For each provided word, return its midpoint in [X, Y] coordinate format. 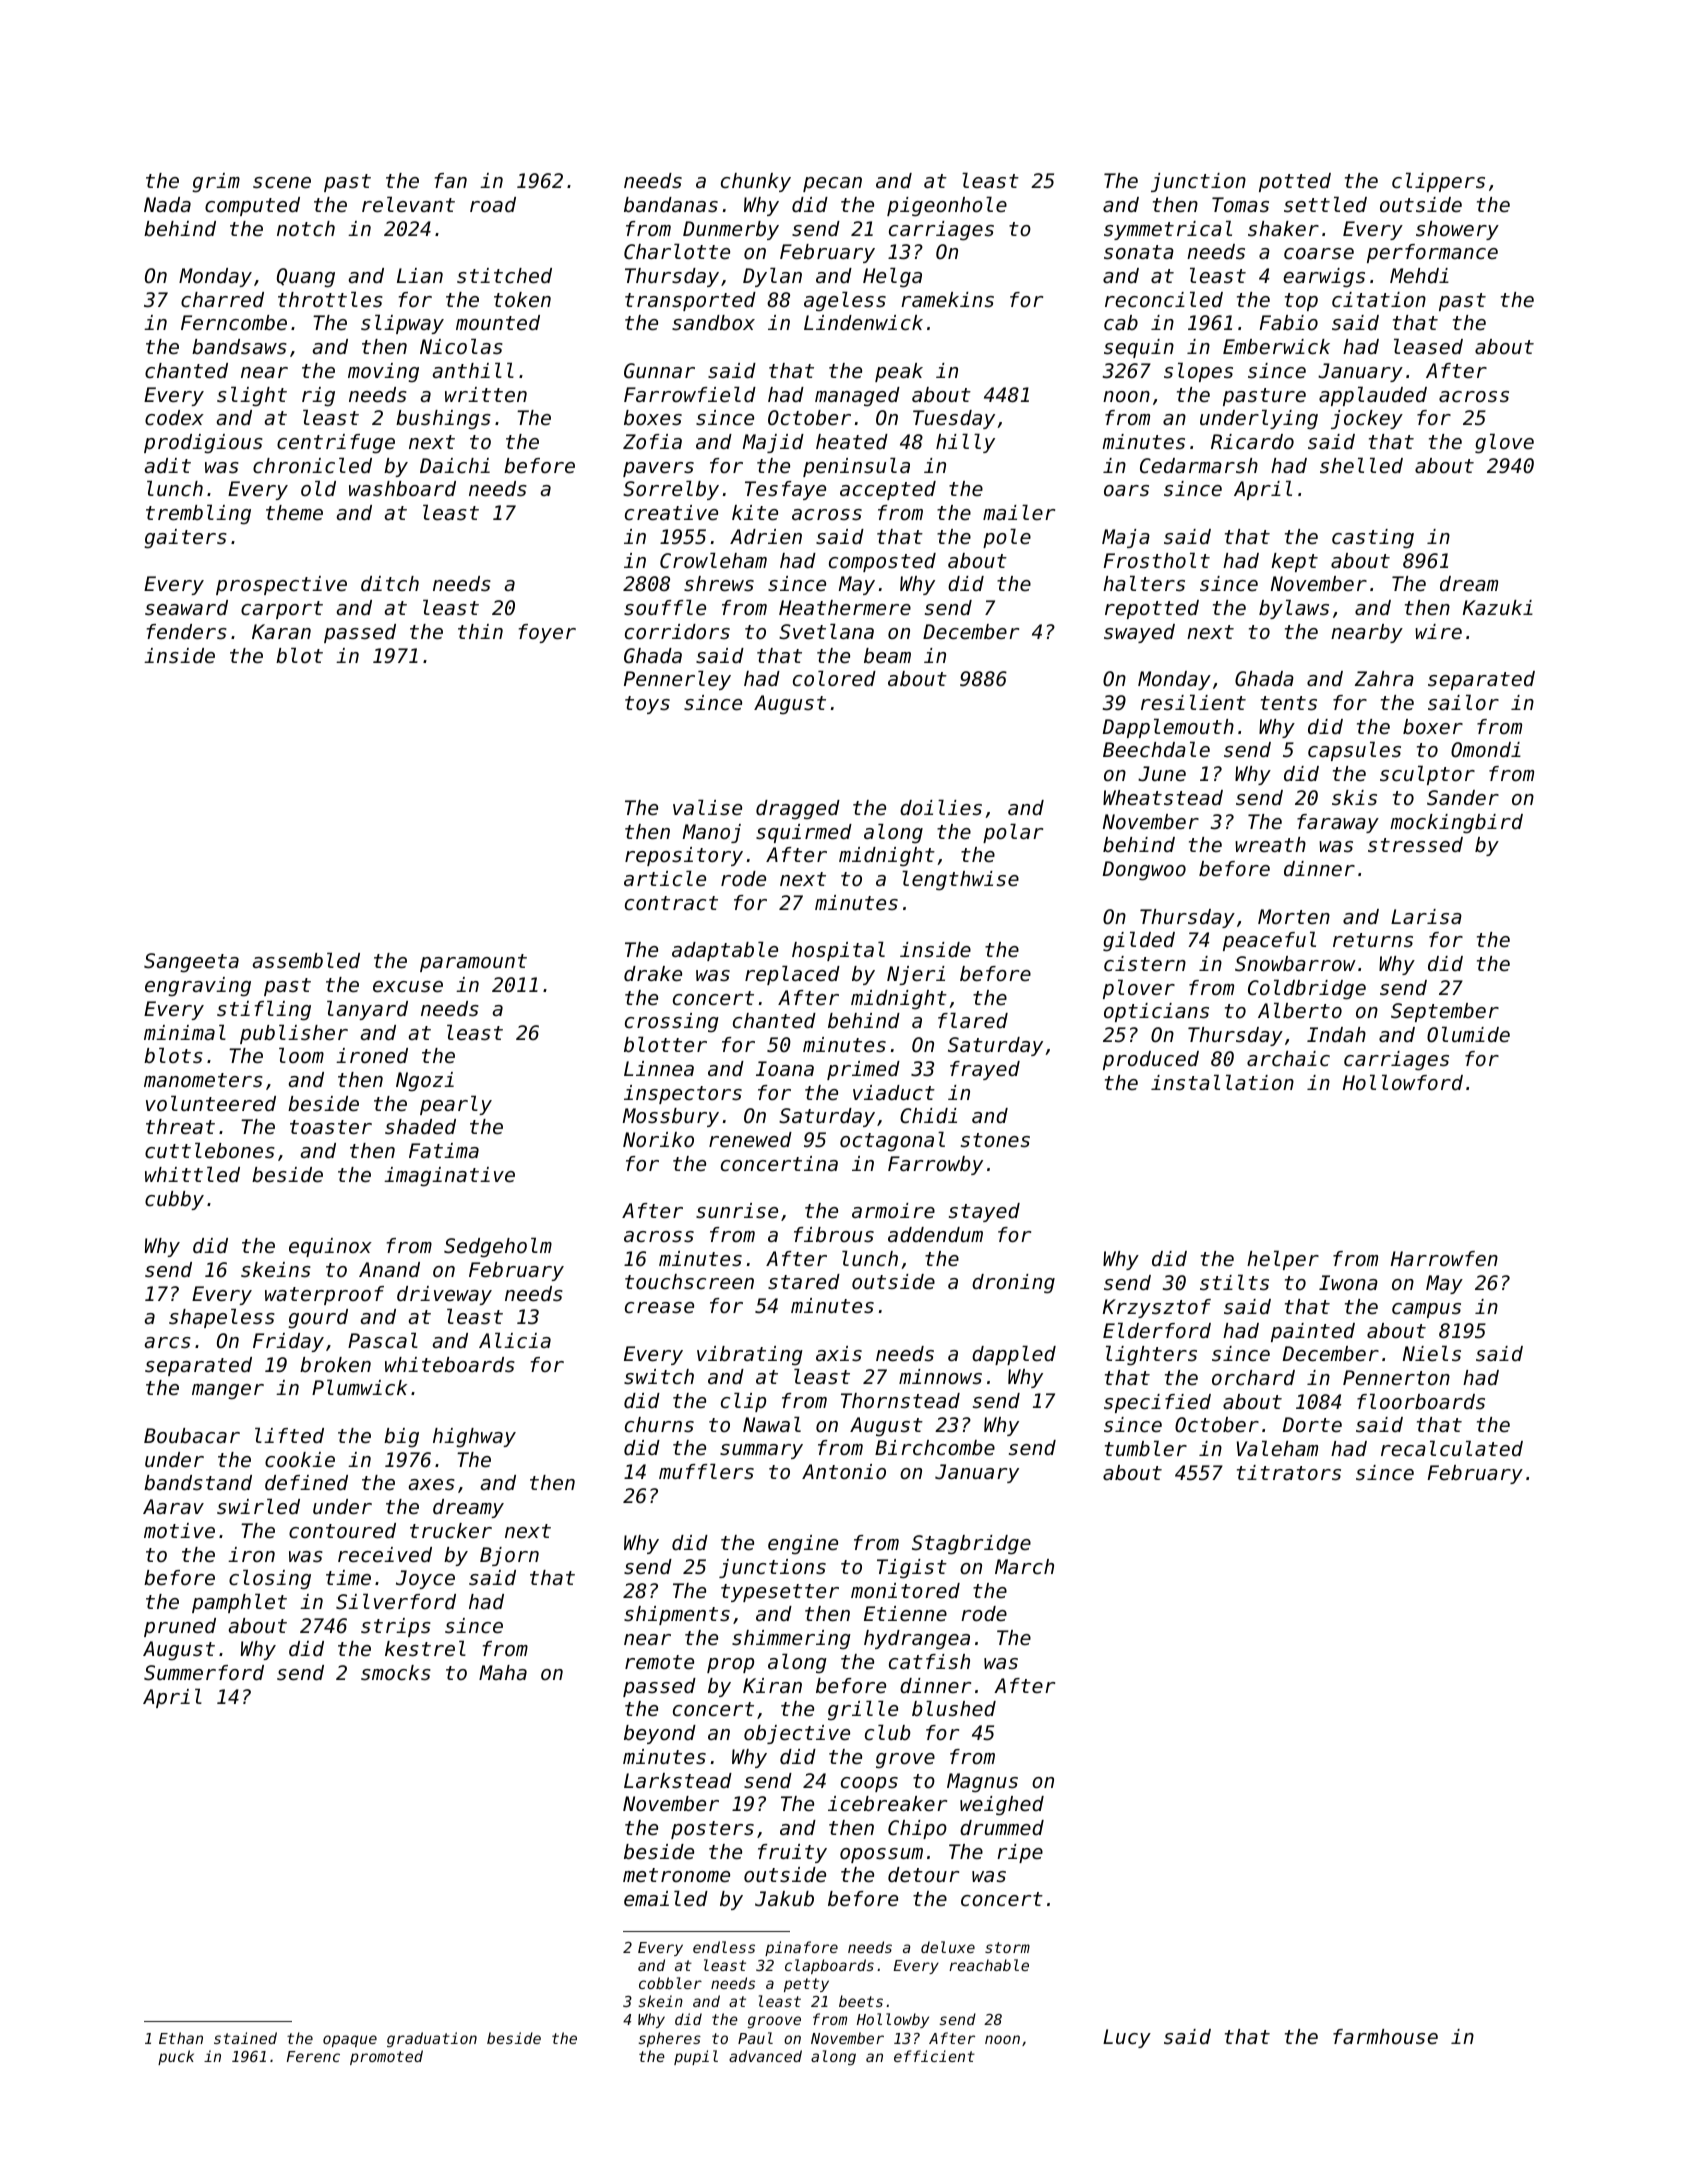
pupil [696, 2057]
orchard [1253, 1378]
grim [216, 183]
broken [335, 1365]
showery [1457, 230]
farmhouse [1385, 2037]
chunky [756, 182]
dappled [1014, 1355]
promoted [386, 2057]
